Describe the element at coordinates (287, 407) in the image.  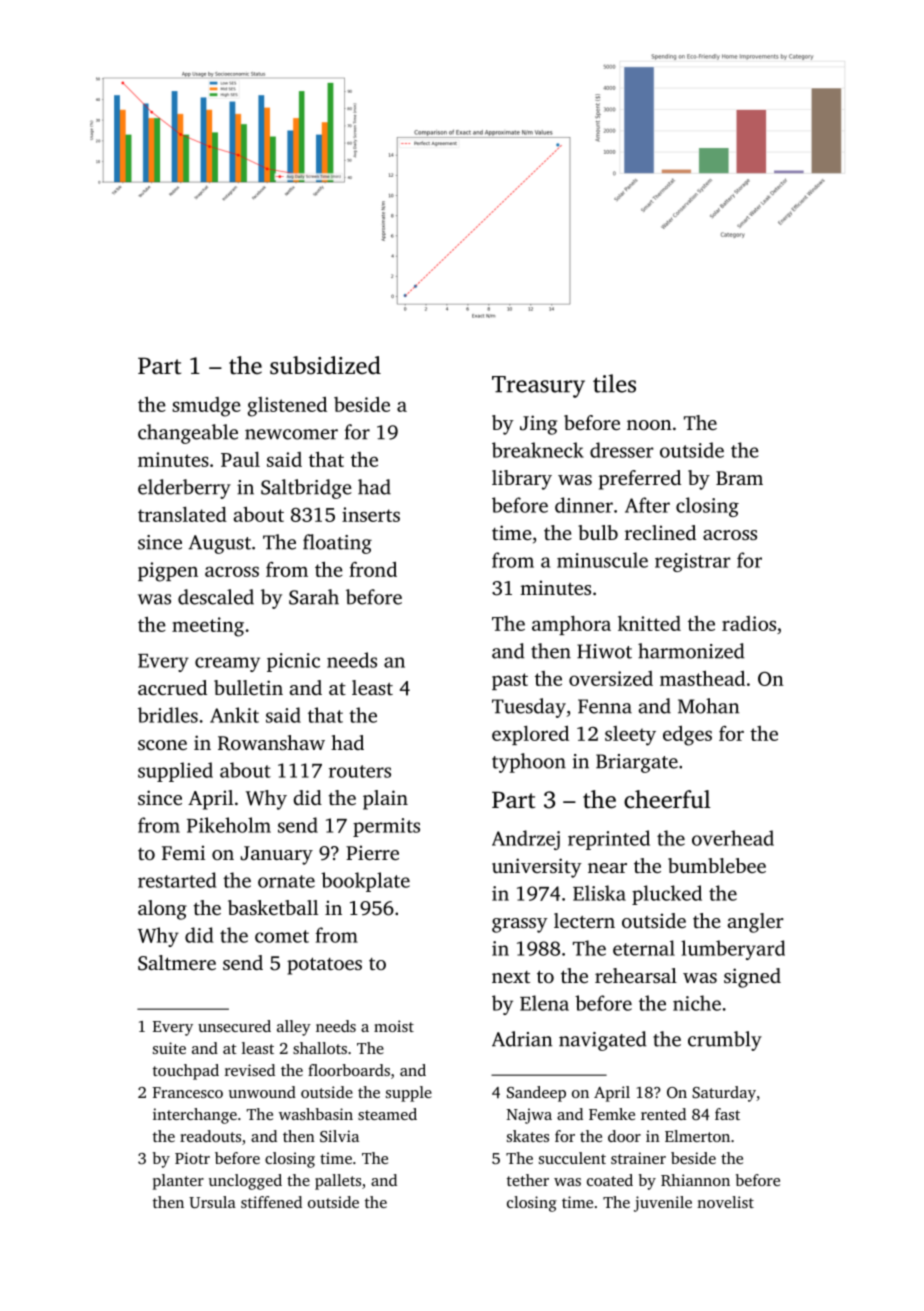
I see `glistened` at that location.
